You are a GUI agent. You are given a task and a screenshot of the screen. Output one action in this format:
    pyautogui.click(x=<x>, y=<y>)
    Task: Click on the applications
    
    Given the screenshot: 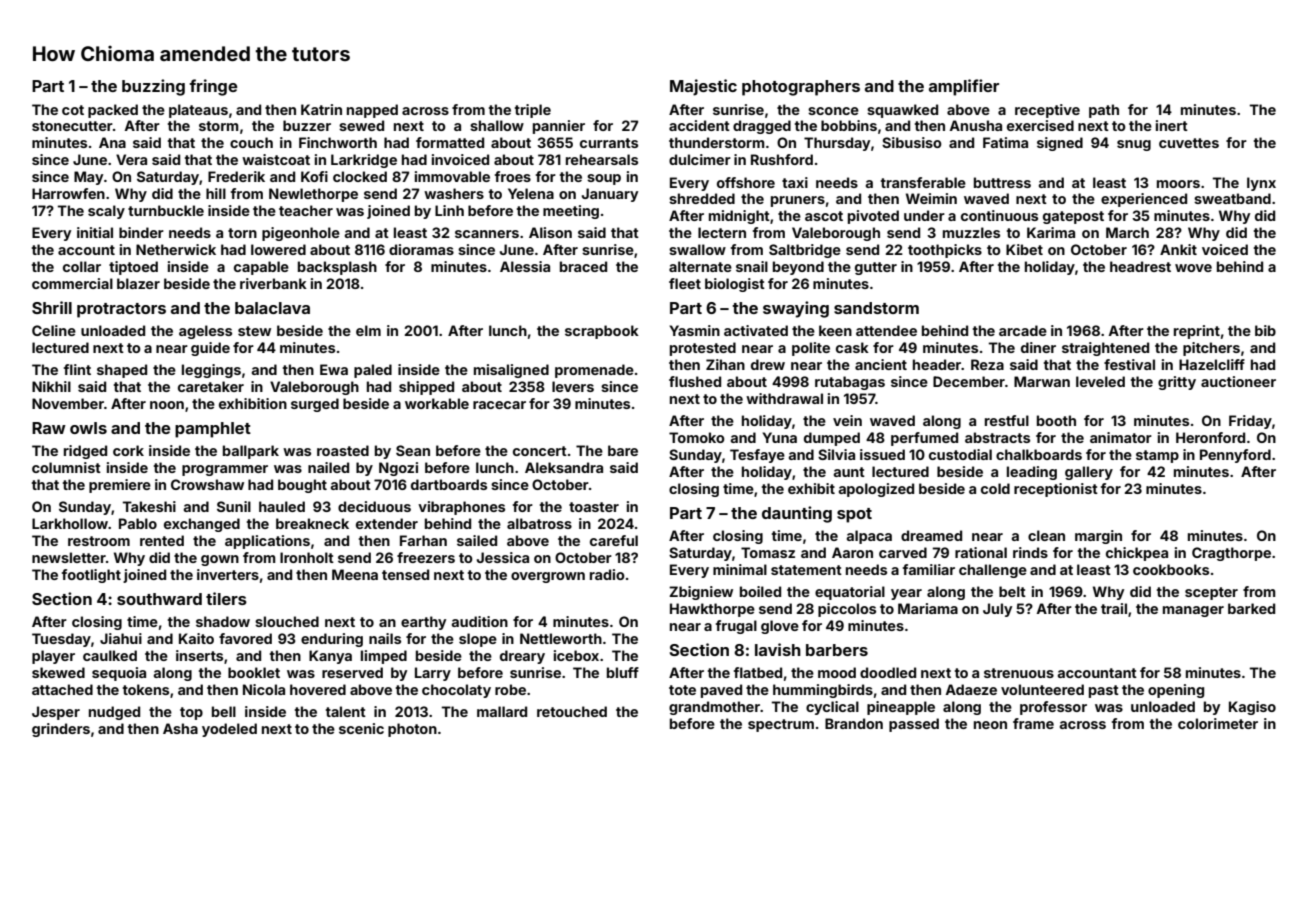 What is the action you would take?
    pyautogui.click(x=267, y=542)
